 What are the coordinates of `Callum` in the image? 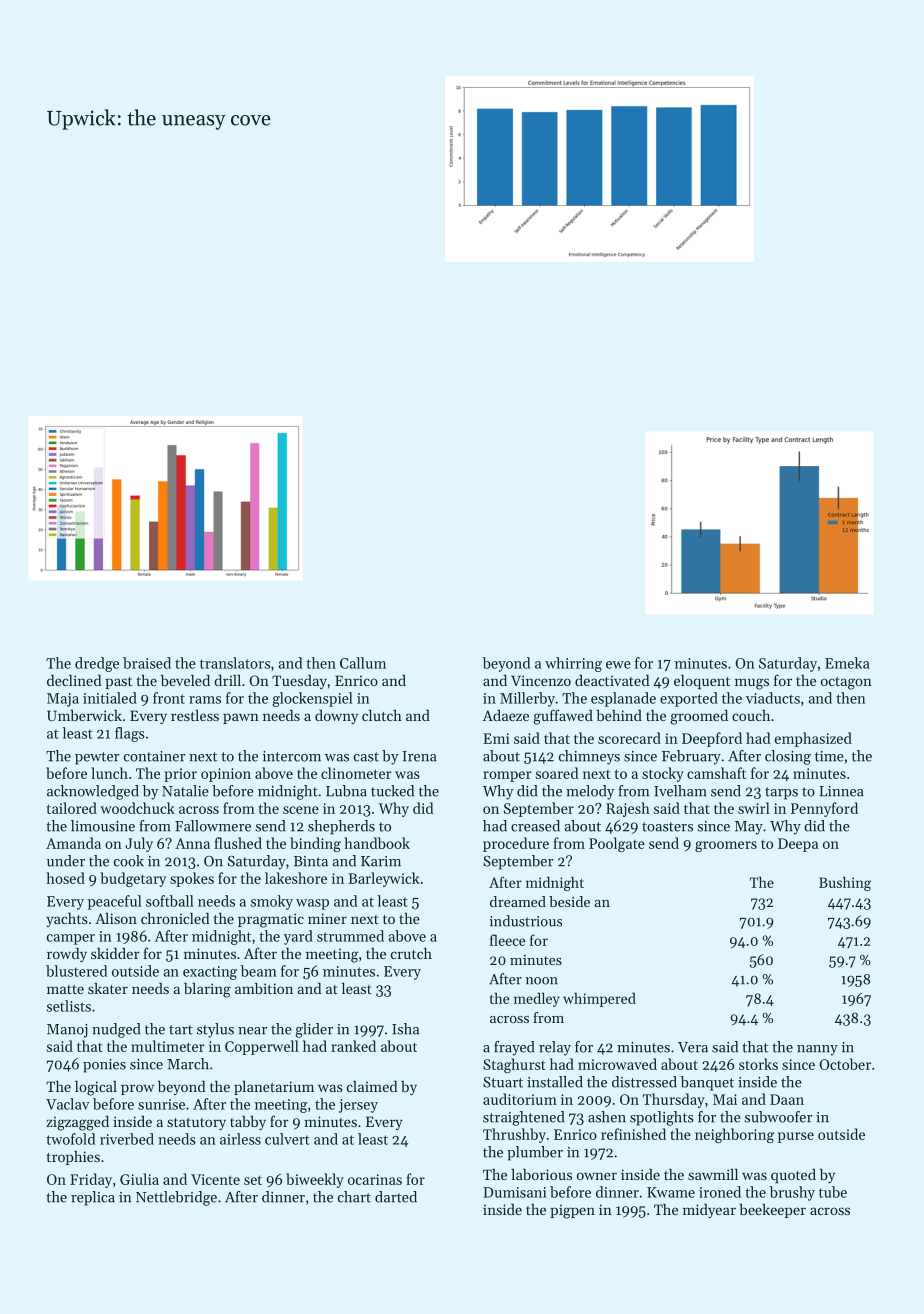 It's located at (363, 663).
